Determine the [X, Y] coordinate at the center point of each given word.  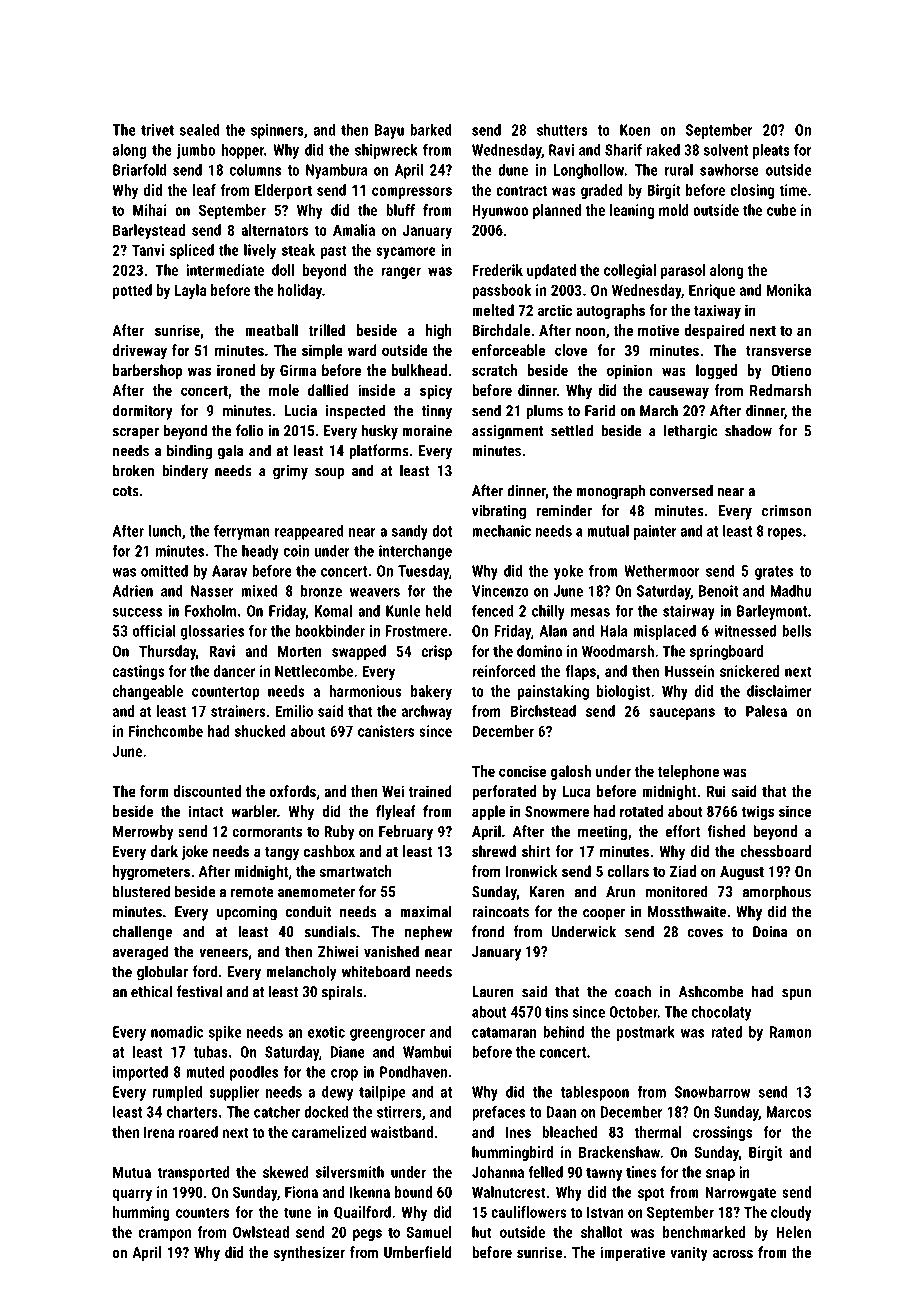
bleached [569, 1132]
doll [283, 270]
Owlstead [261, 1232]
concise [522, 771]
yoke [568, 572]
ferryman [242, 532]
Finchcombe [166, 731]
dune [513, 170]
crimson [786, 511]
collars [628, 871]
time [793, 190]
